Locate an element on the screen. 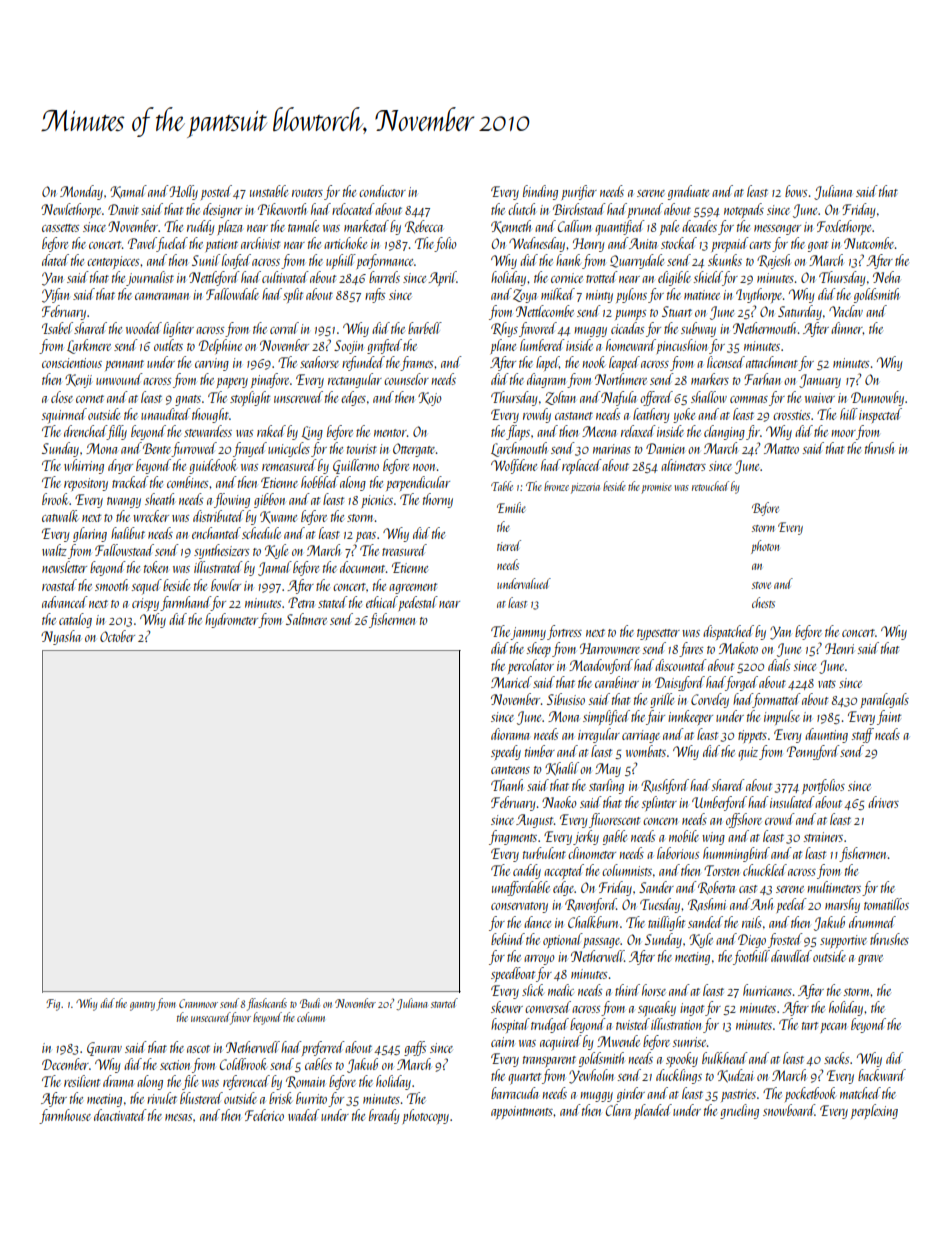 The image size is (952, 1233). preferred is located at coordinates (323, 1048).
